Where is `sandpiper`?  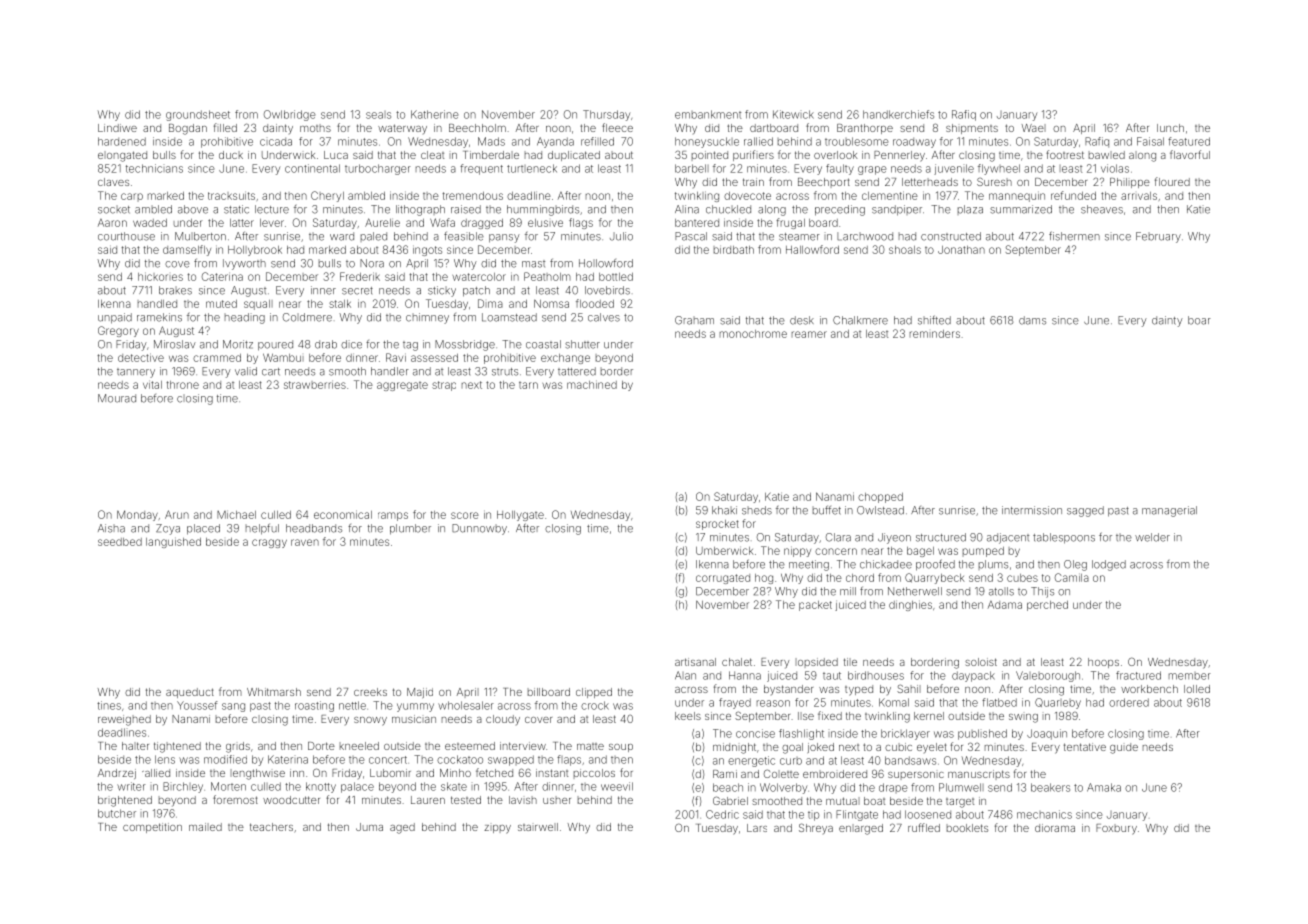
sandpiper is located at coordinates (897, 210).
